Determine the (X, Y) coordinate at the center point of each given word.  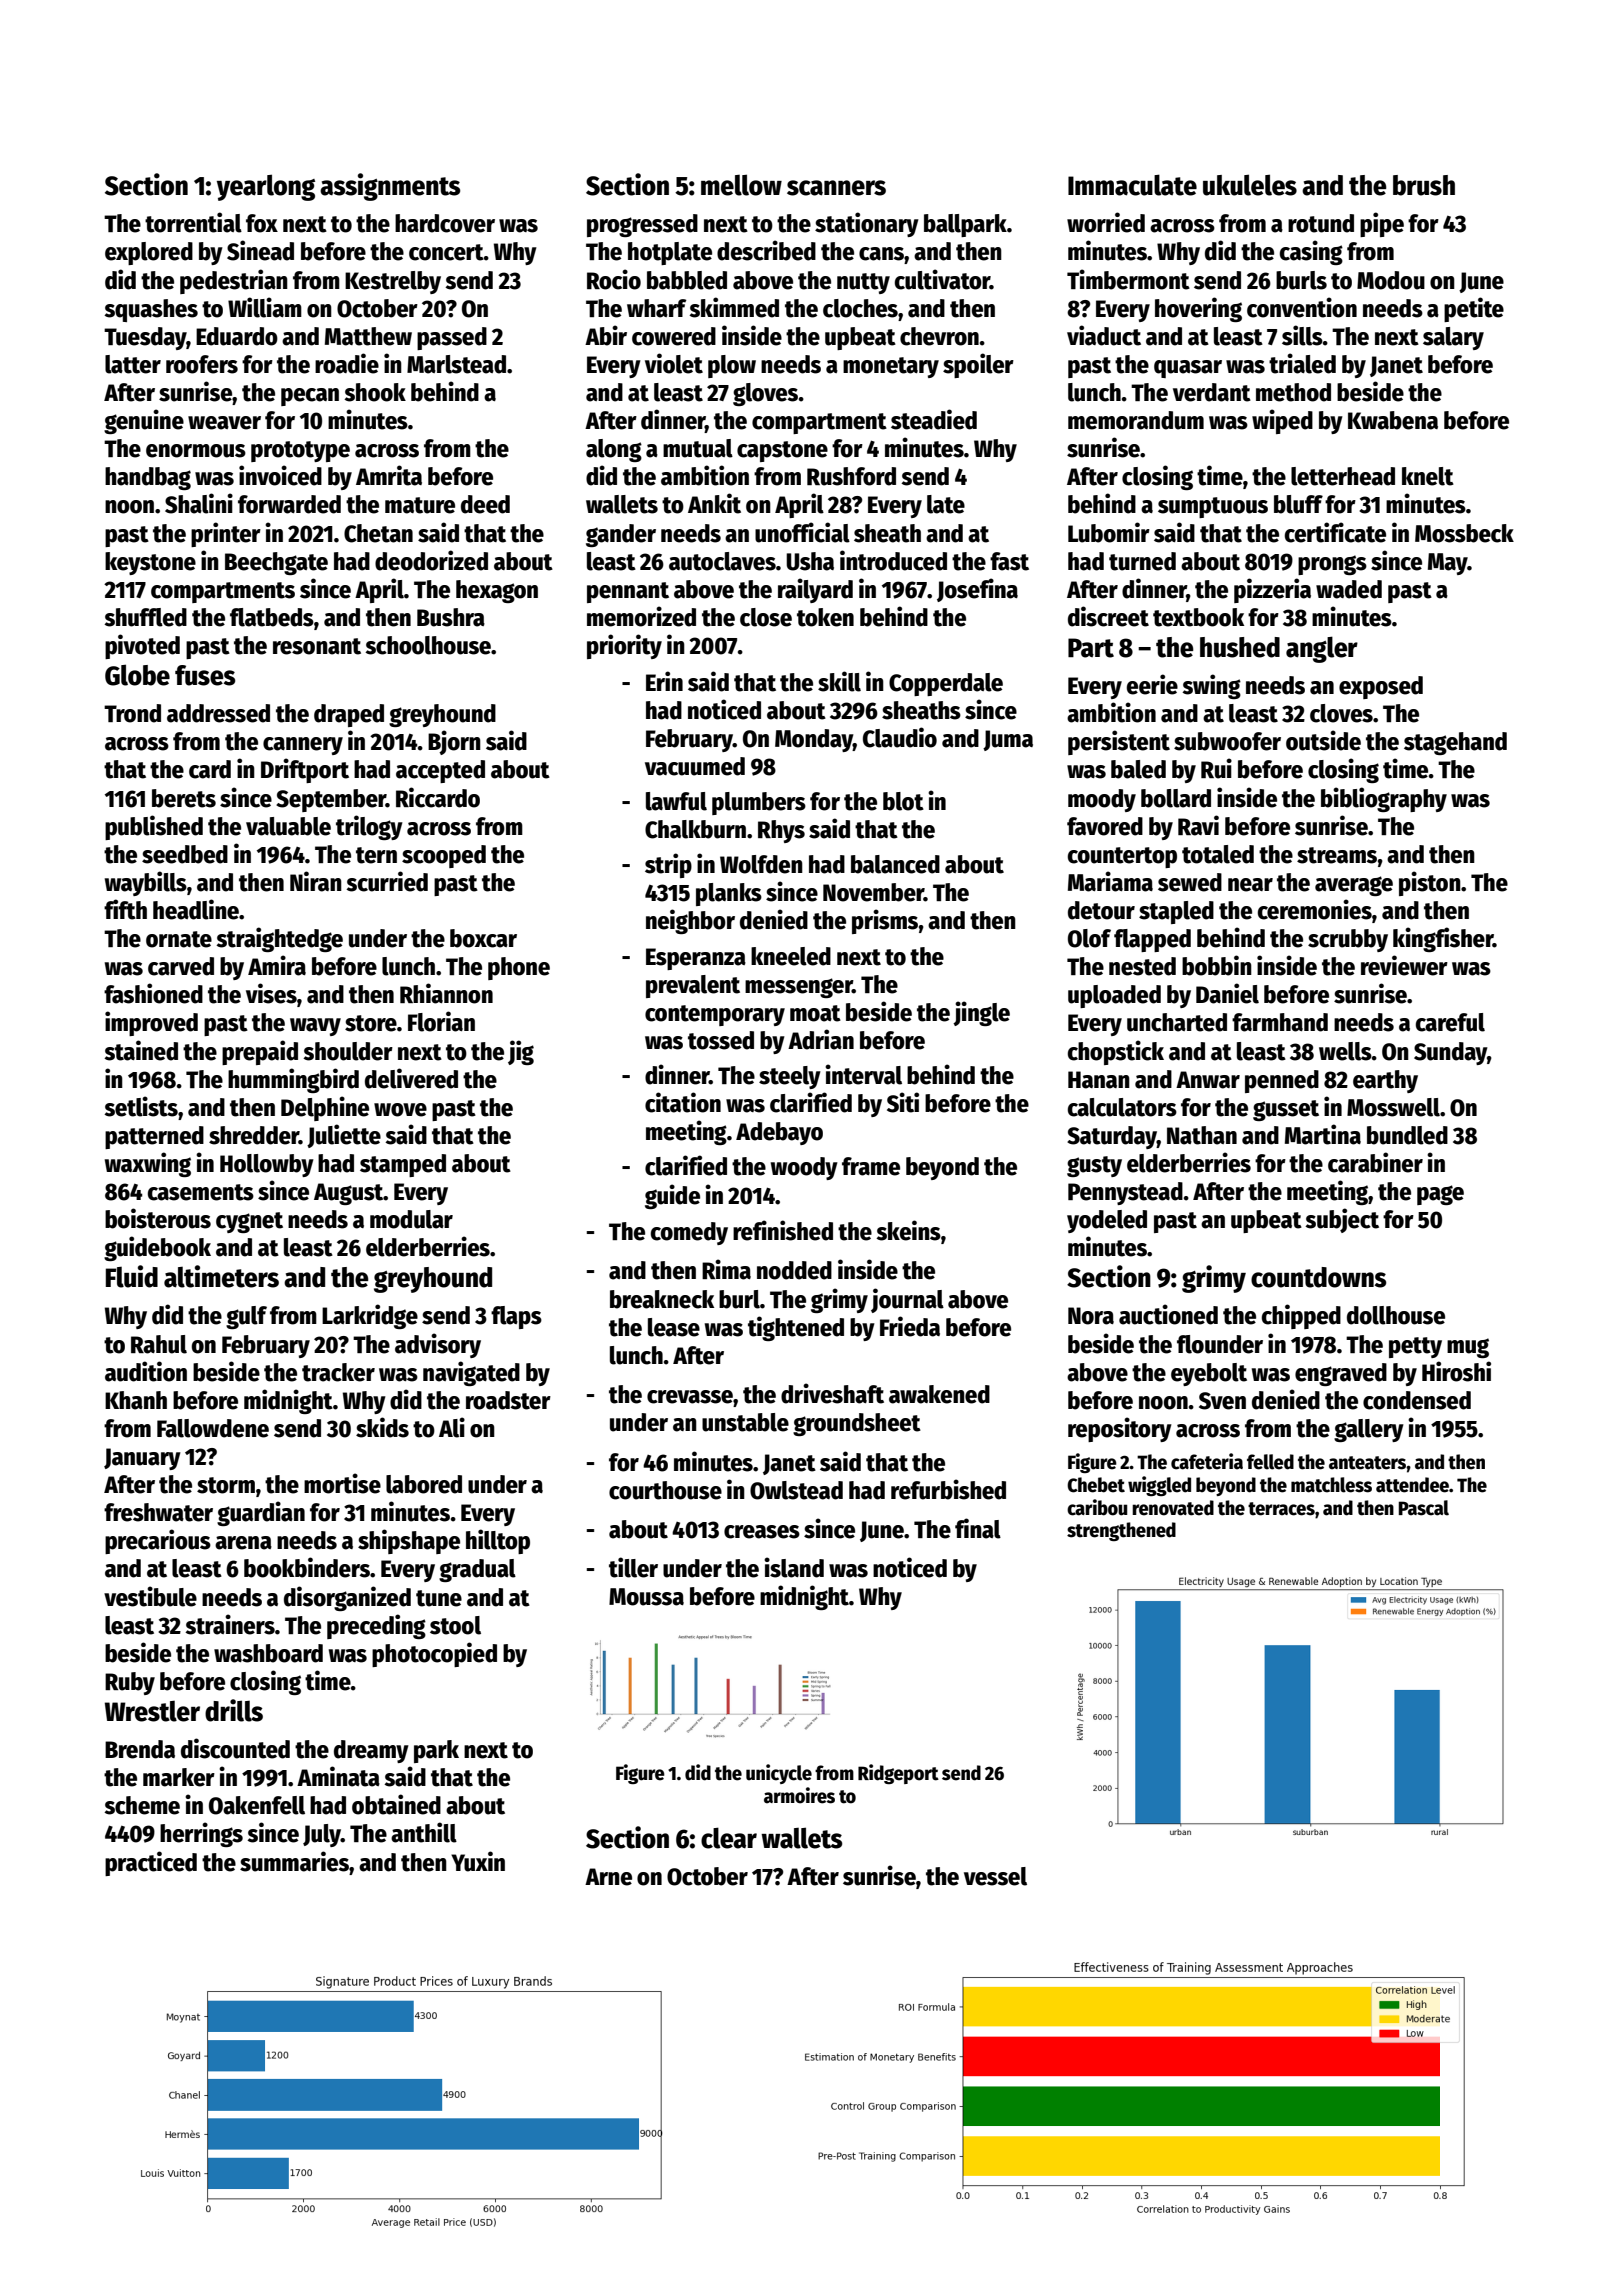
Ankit (714, 503)
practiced (151, 1863)
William (265, 307)
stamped (403, 1165)
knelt (1428, 476)
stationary (867, 224)
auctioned (1168, 1314)
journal (907, 1300)
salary (1453, 338)
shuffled (145, 617)
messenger (799, 988)
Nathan (1202, 1135)
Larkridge (370, 1316)
